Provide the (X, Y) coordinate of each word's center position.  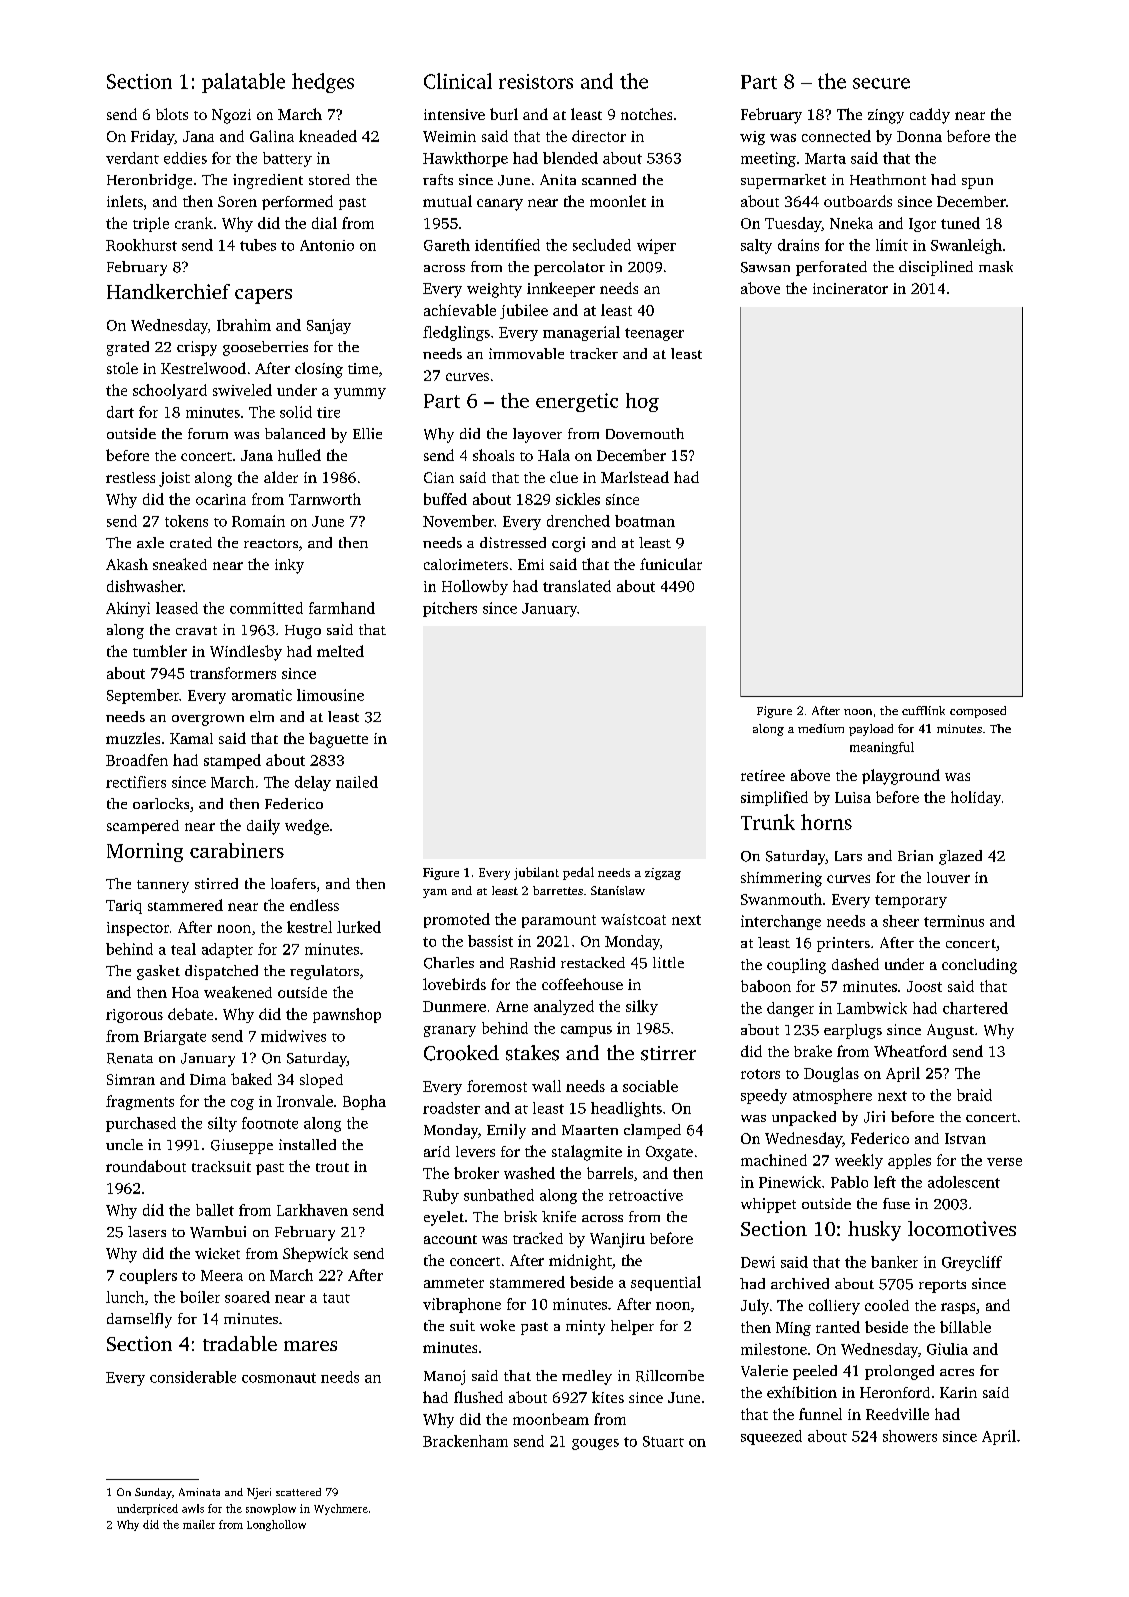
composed (978, 712)
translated (577, 586)
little (668, 962)
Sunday (153, 1493)
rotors (760, 1074)
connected (836, 136)
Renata (130, 1058)
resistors (536, 81)
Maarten (590, 1130)
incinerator (850, 288)
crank (194, 223)
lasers (147, 1231)
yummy (360, 393)
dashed (855, 964)
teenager (654, 334)
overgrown (208, 720)
